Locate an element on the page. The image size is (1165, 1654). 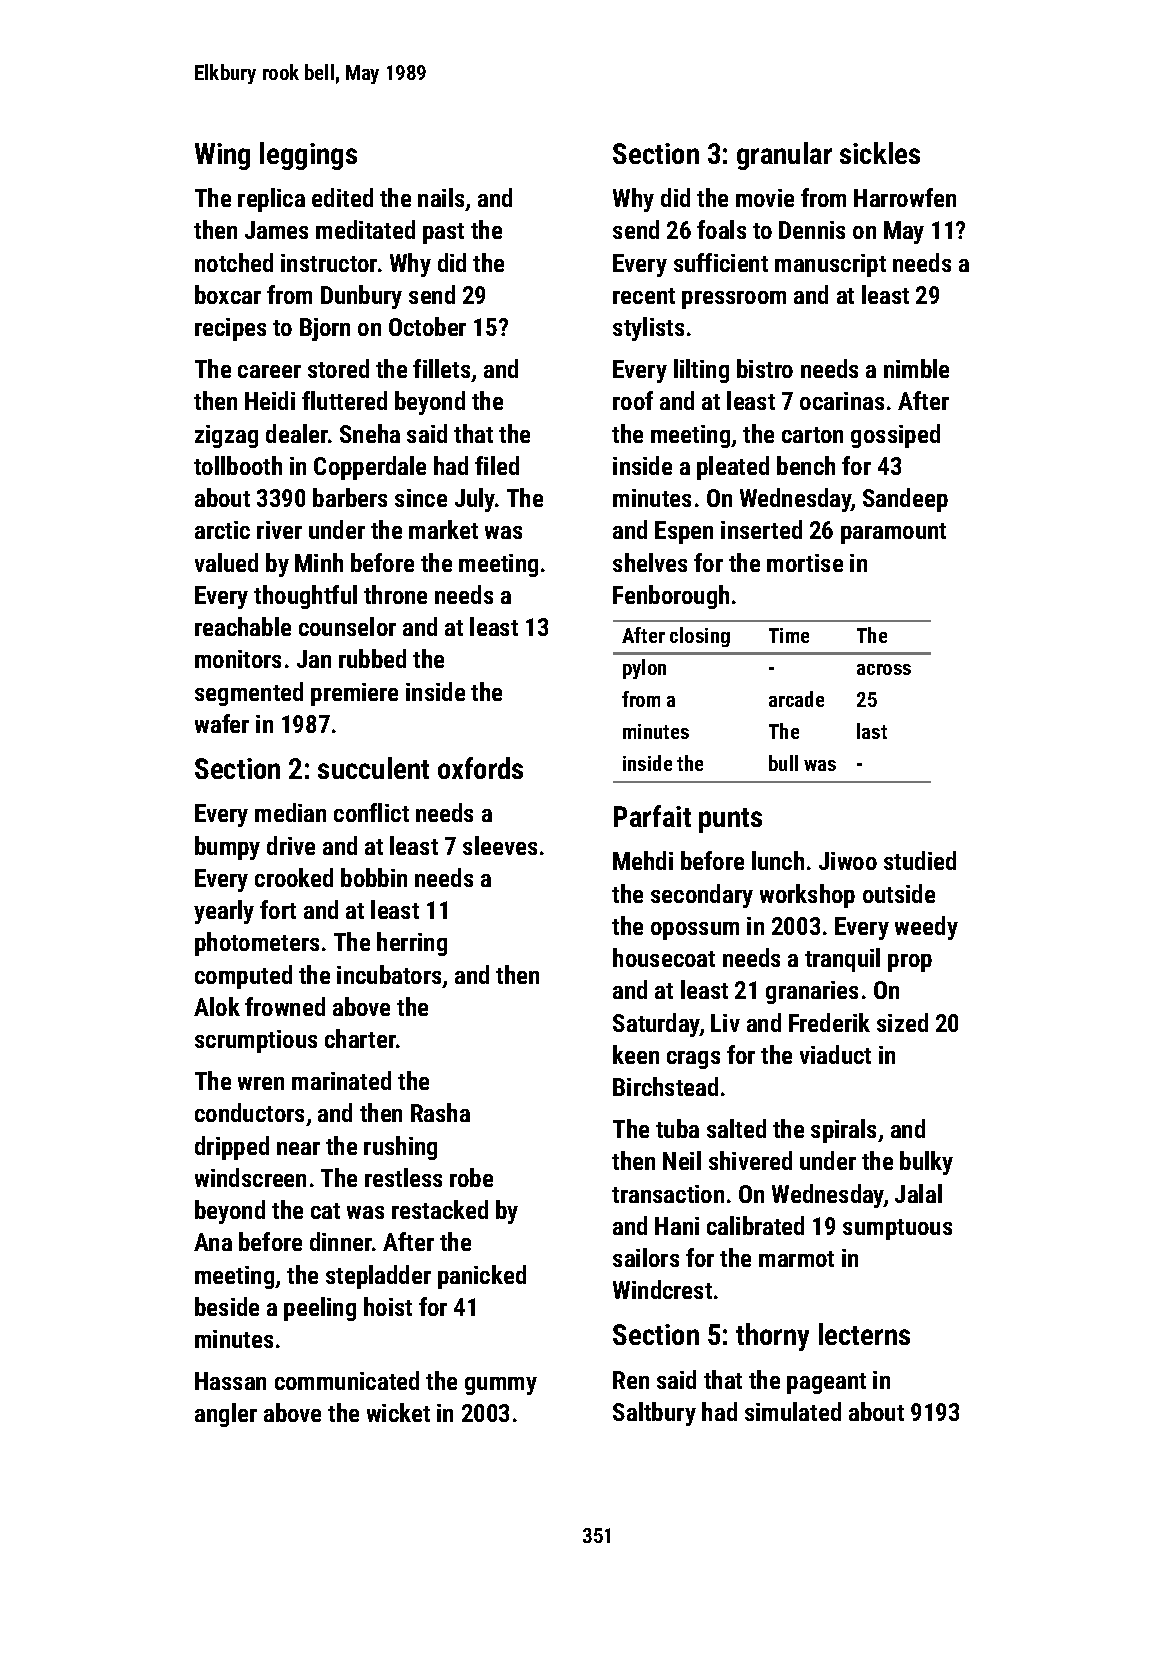
rushing is located at coordinates (400, 1148).
